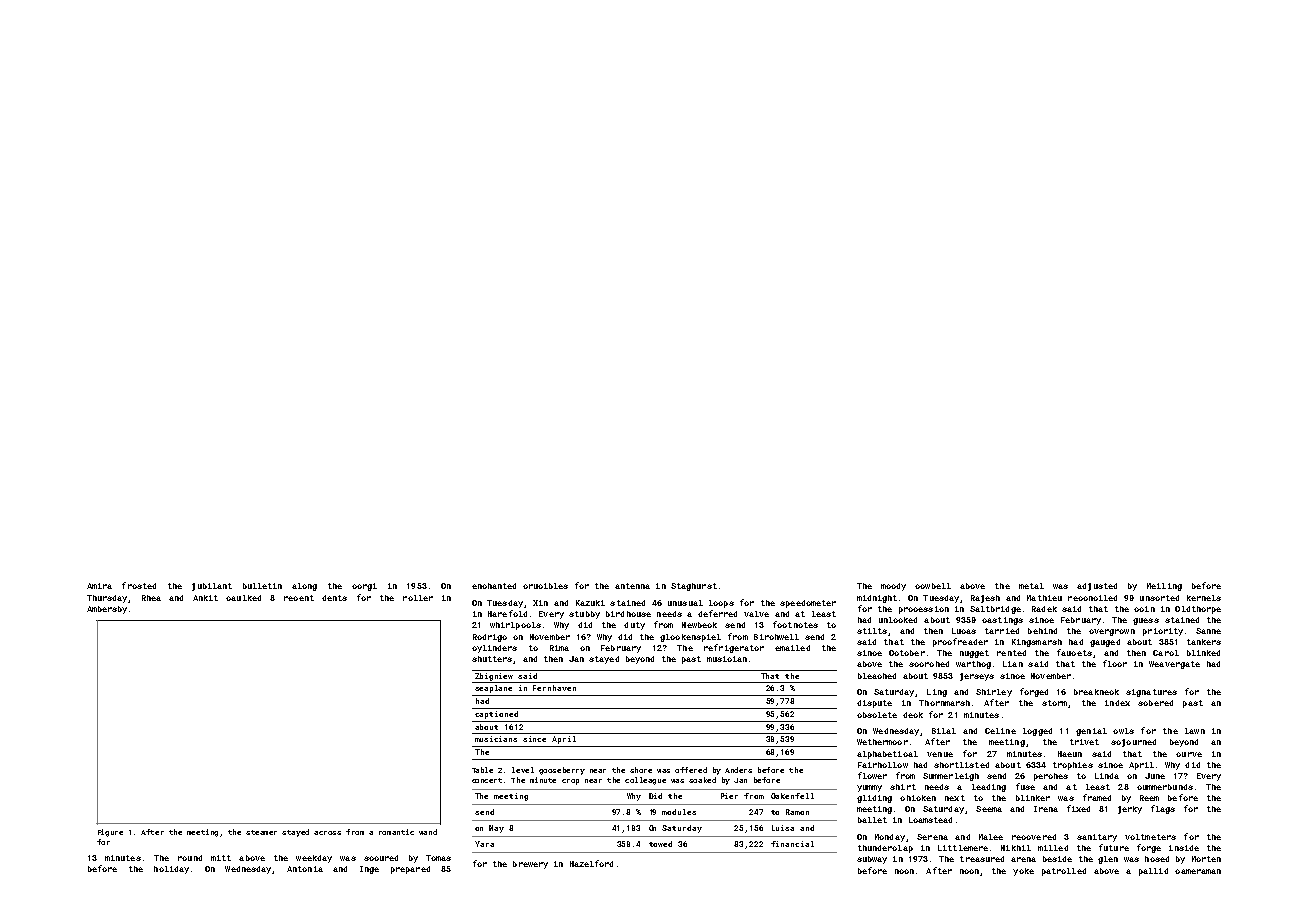 Image resolution: width=1308 pixels, height=924 pixels. Describe the element at coordinates (591, 863) in the document. I see `Hazelford` at that location.
